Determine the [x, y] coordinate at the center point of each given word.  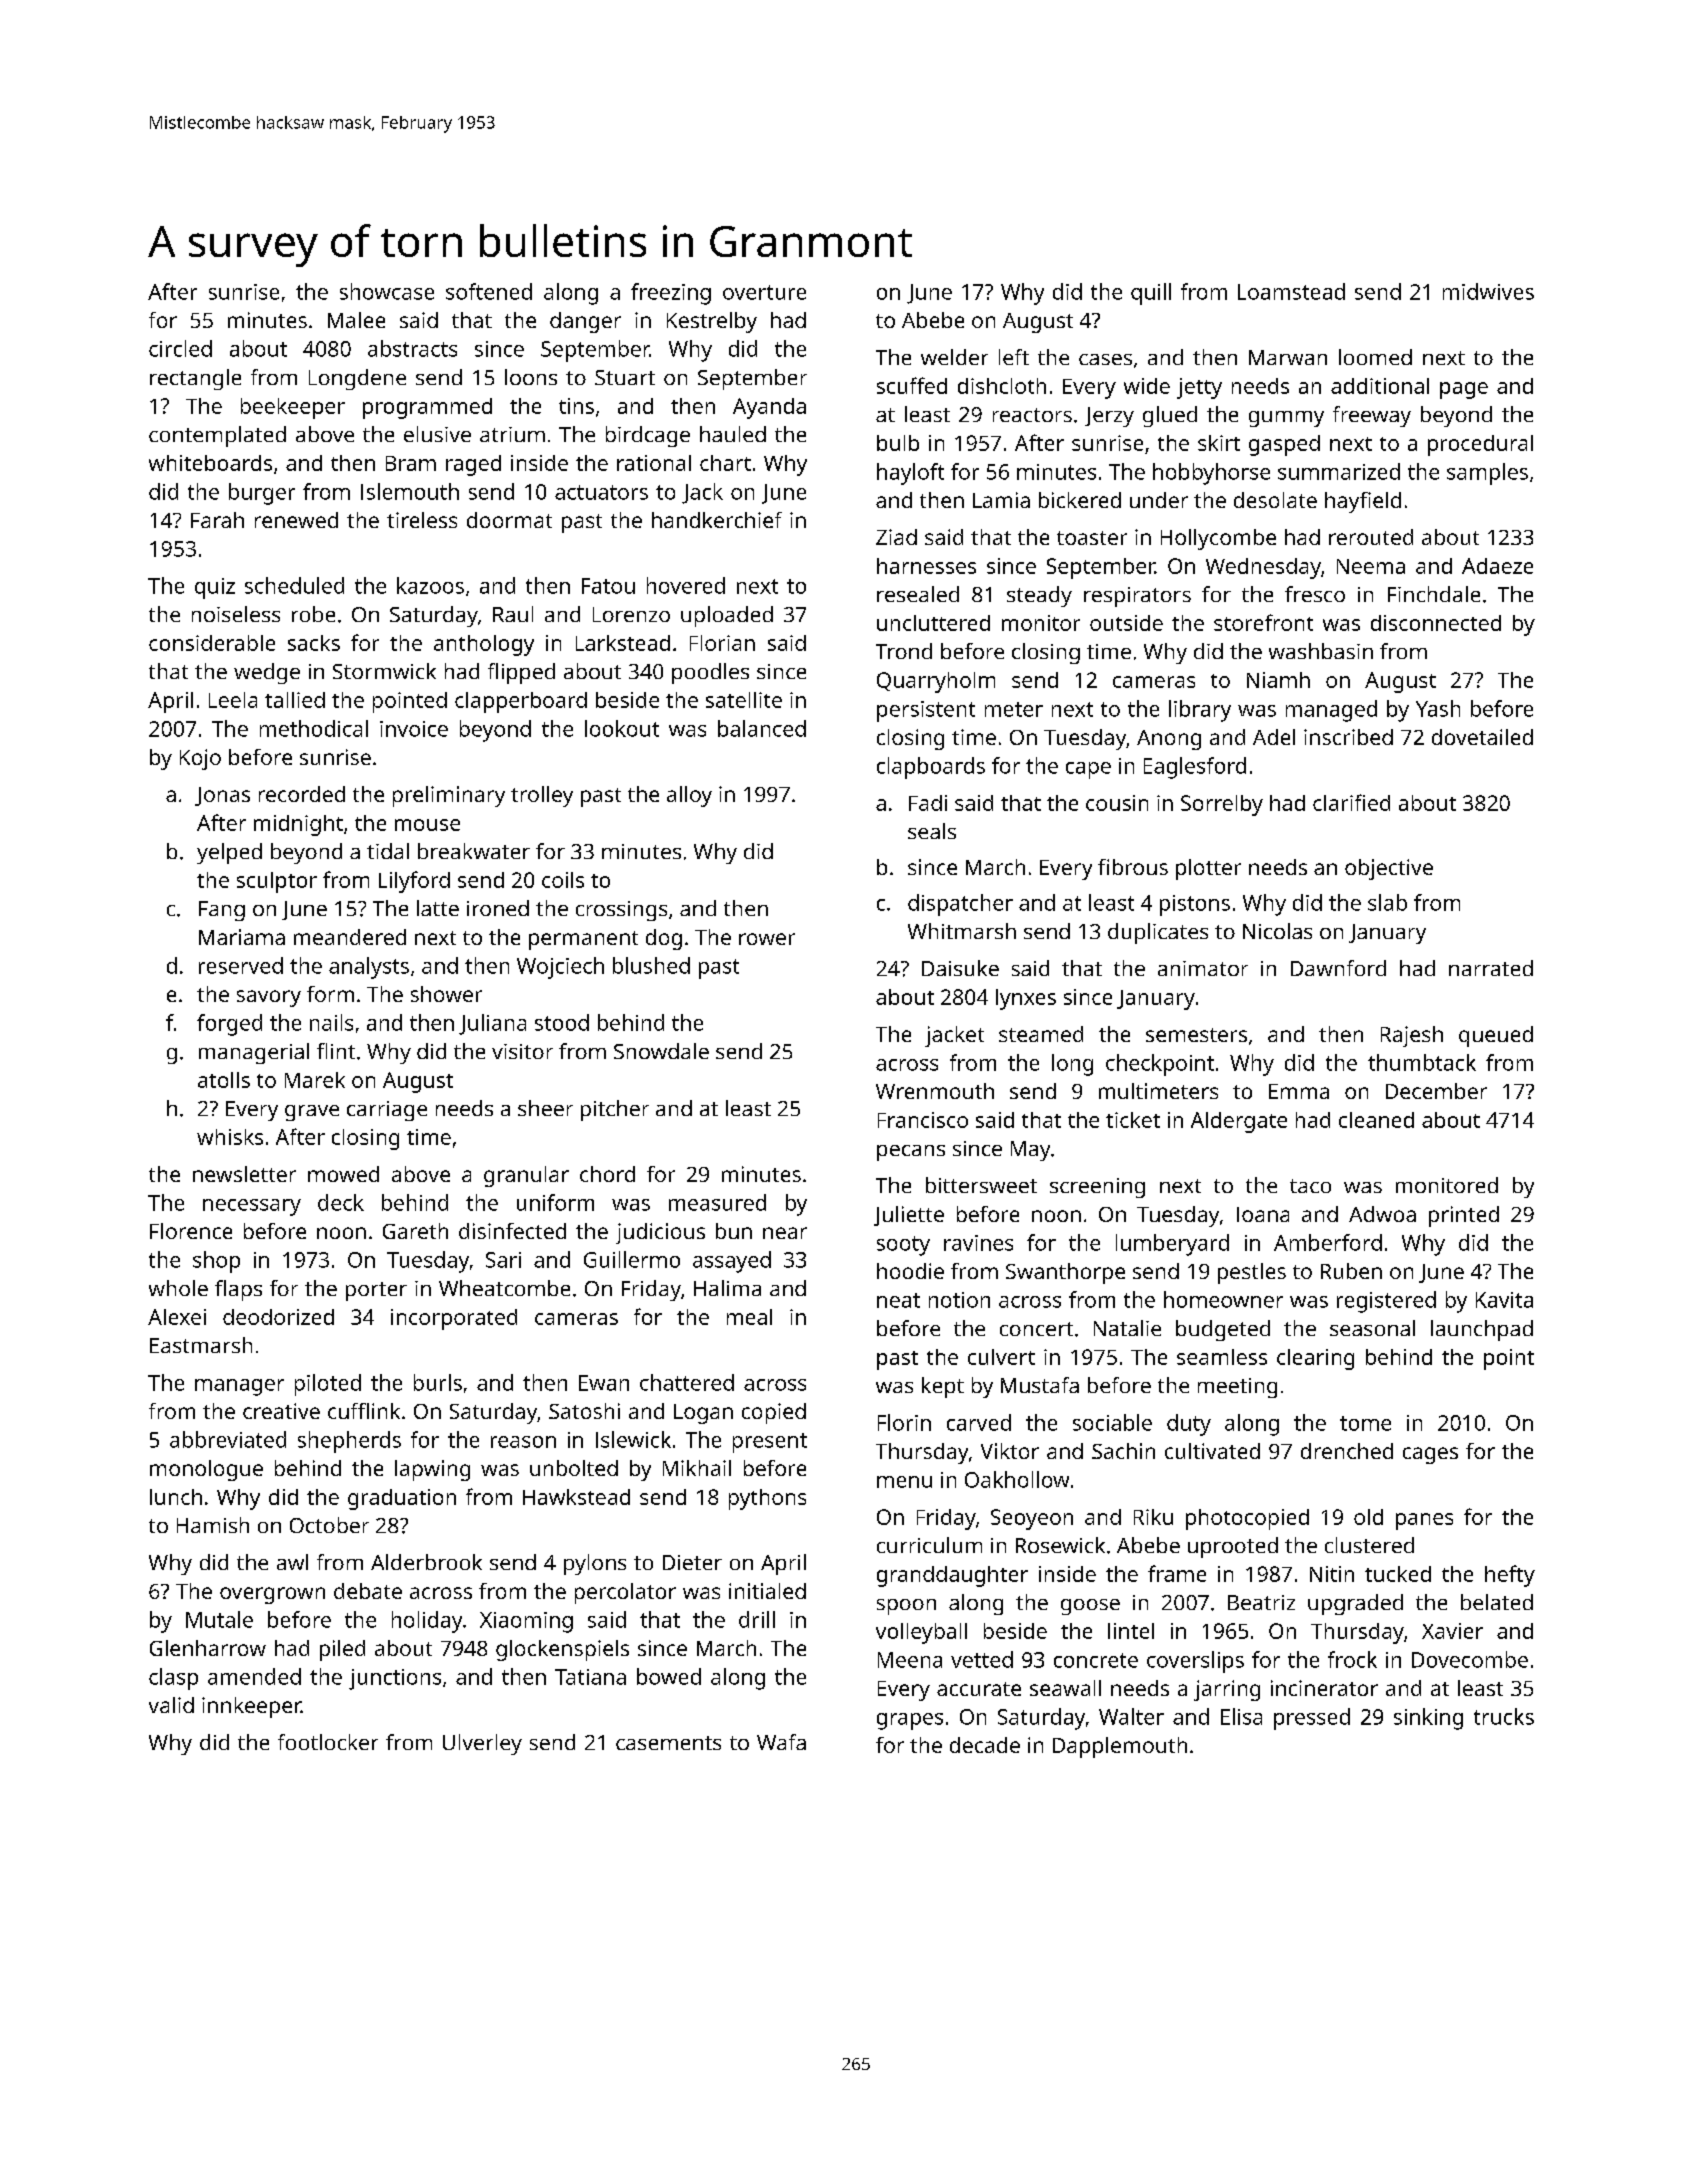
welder [954, 357]
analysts [369, 968]
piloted [328, 1385]
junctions [395, 1679]
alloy [689, 796]
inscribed [1348, 737]
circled [180, 348]
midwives [1488, 291]
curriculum [929, 1545]
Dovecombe [1470, 1659]
